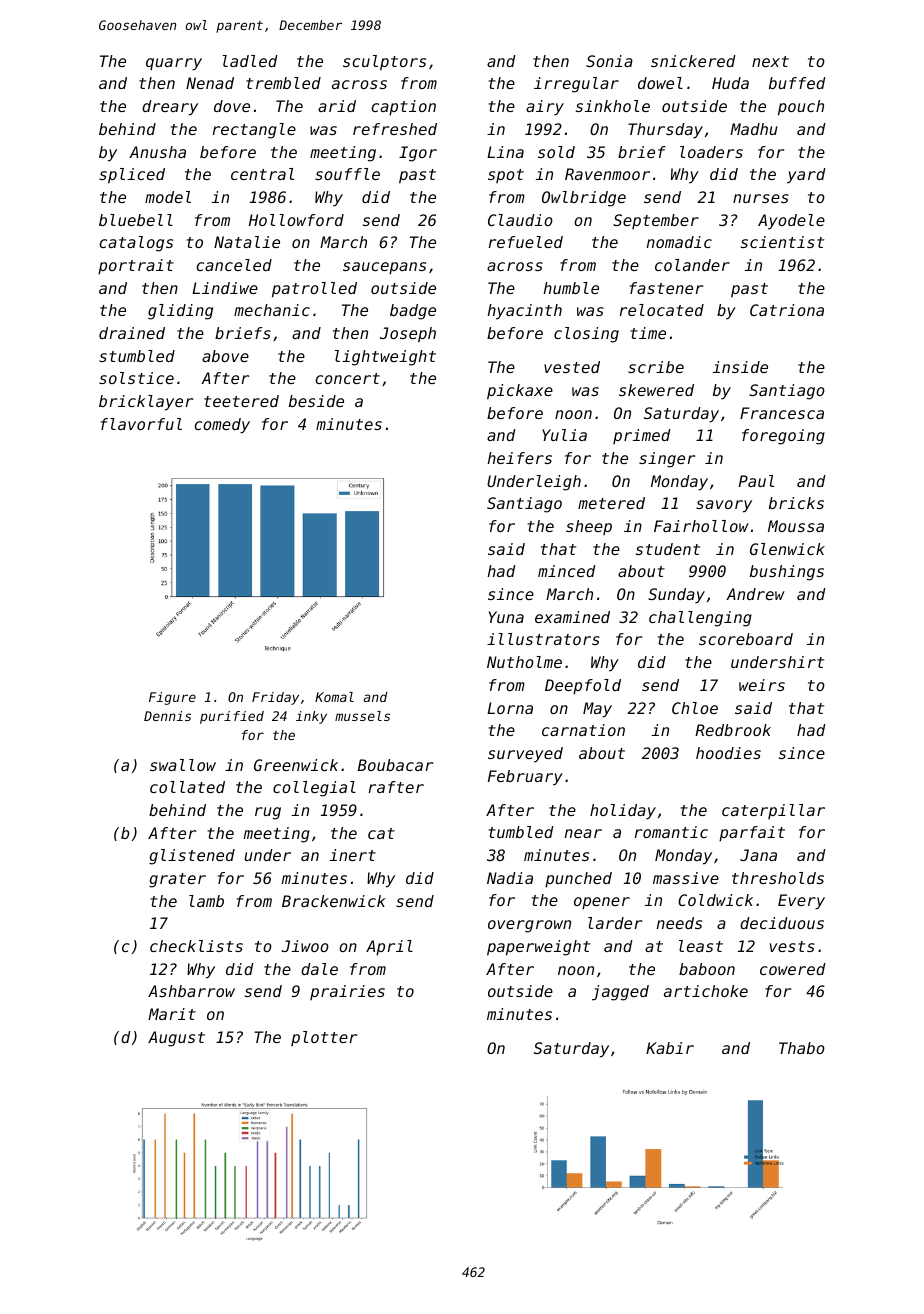 This screenshot has width=924, height=1314. Describe the element at coordinates (693, 61) in the screenshot. I see `snickered` at that location.
